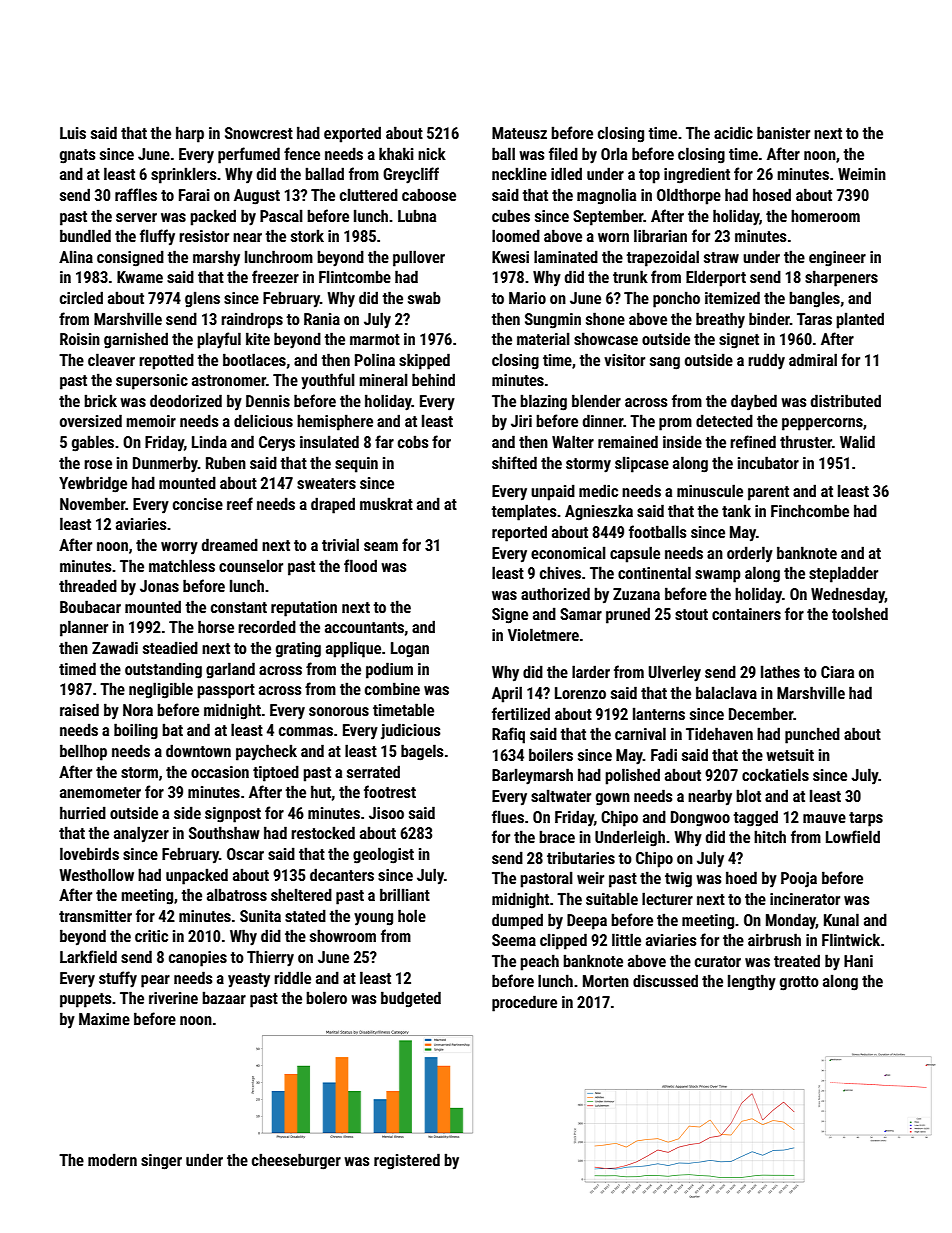  Describe the element at coordinates (857, 441) in the screenshot. I see `Walid` at that location.
